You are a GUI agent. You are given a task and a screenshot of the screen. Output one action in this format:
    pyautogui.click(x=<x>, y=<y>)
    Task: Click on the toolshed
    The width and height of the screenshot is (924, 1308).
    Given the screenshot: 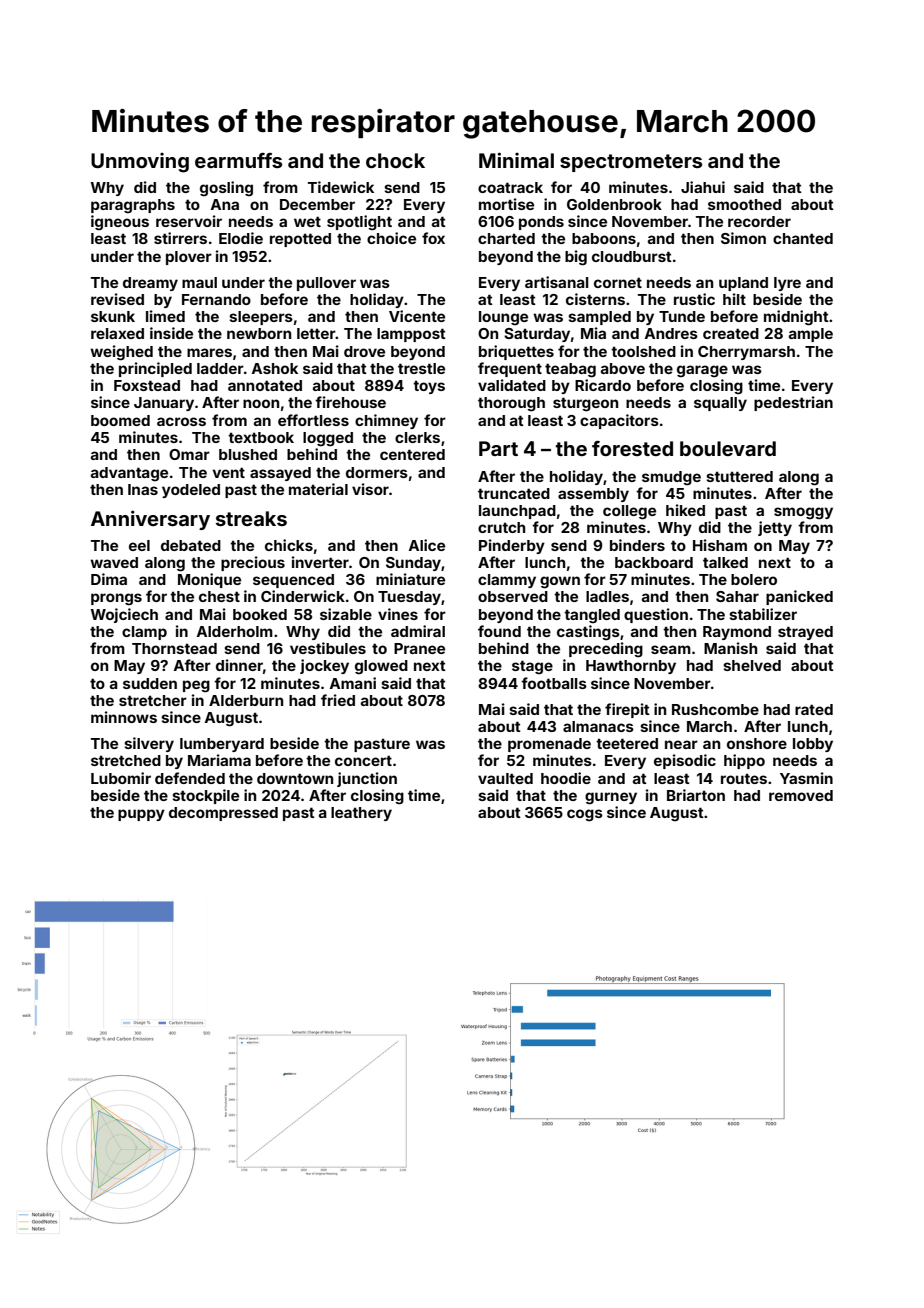 What is the action you would take?
    pyautogui.click(x=643, y=351)
